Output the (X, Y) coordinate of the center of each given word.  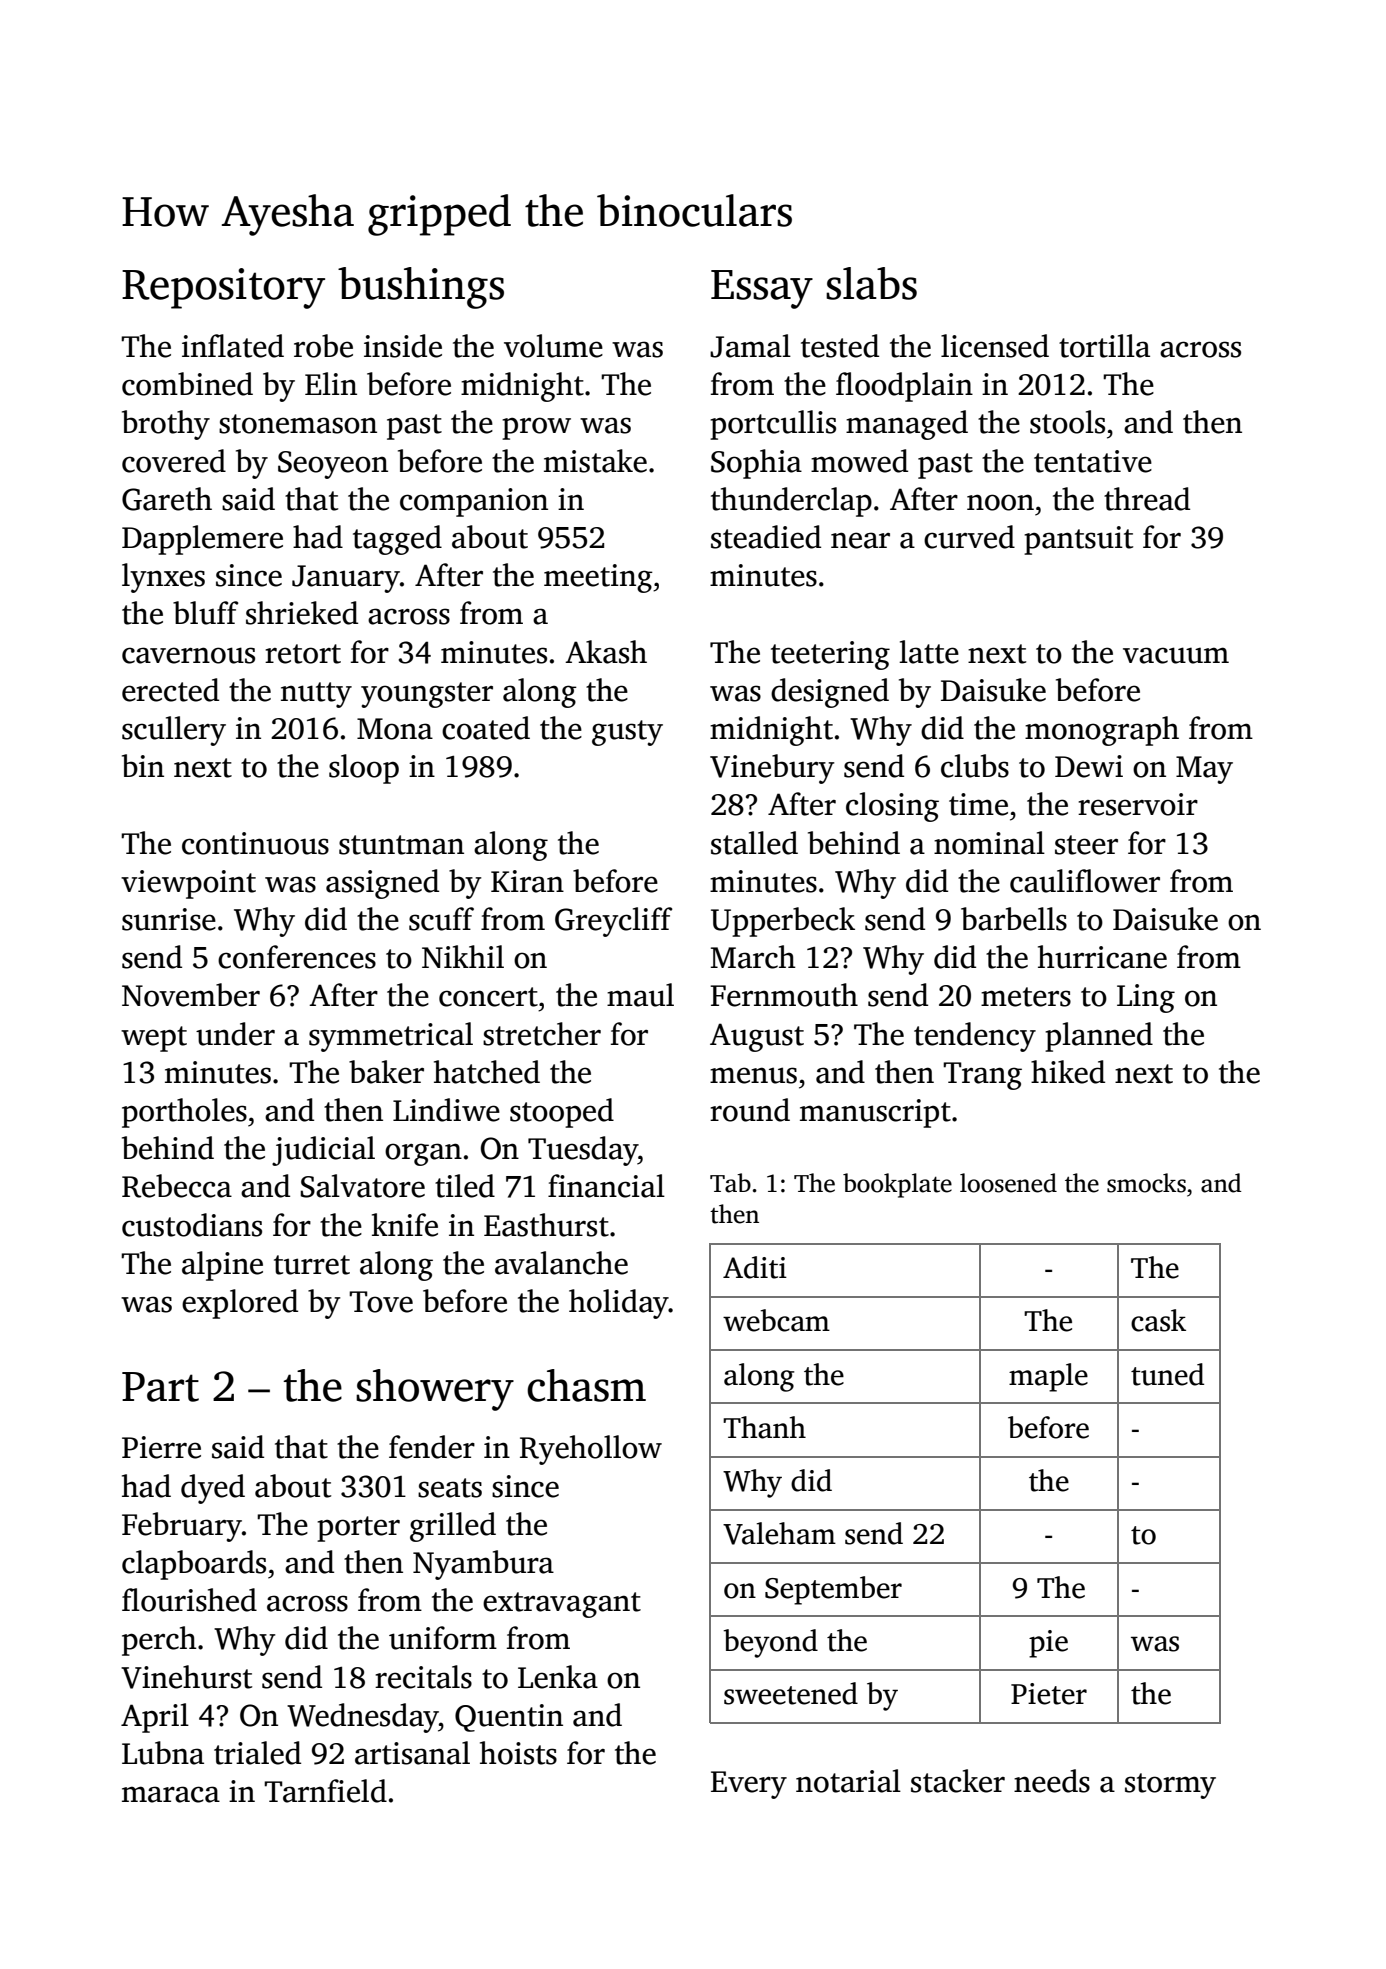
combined (187, 384)
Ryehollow (591, 1450)
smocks (1146, 1183)
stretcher (542, 1034)
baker (386, 1072)
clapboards (194, 1565)
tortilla (1104, 346)
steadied (766, 537)
